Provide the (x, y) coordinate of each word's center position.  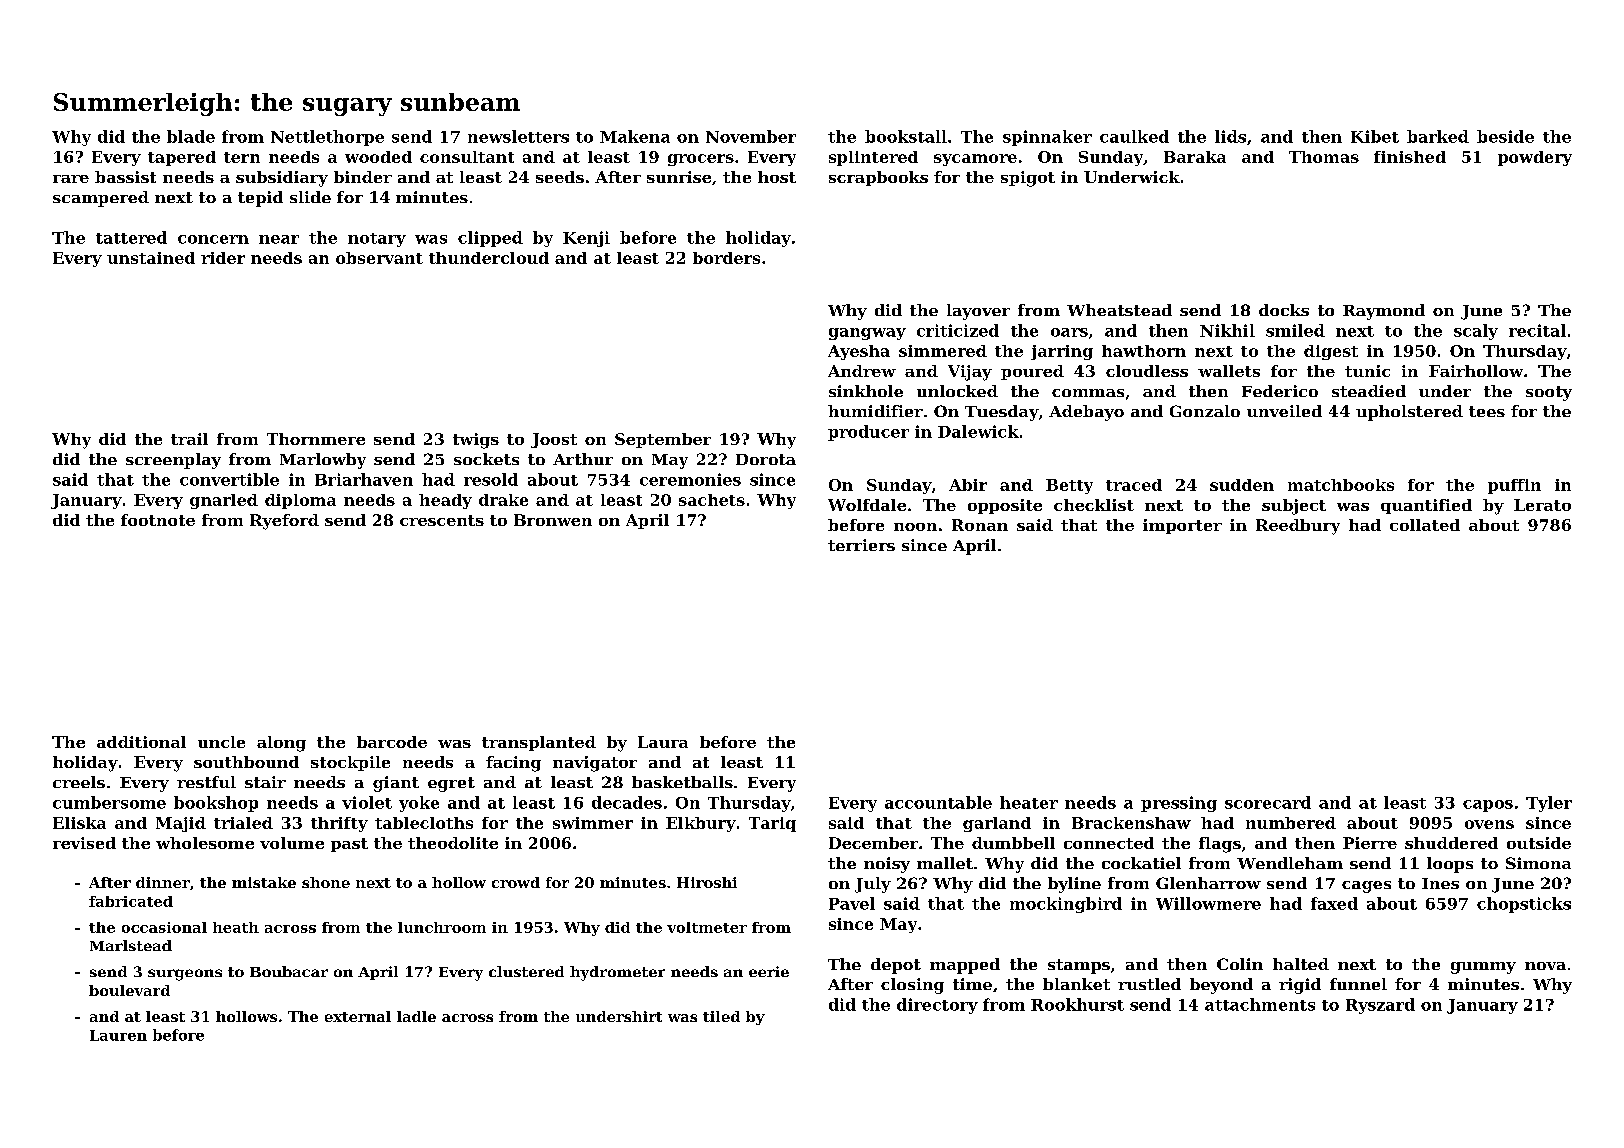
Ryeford (284, 522)
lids (1230, 136)
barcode (392, 742)
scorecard (1268, 802)
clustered (526, 971)
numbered (1291, 823)
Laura (663, 742)
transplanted (539, 743)
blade (191, 136)
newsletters (518, 136)
